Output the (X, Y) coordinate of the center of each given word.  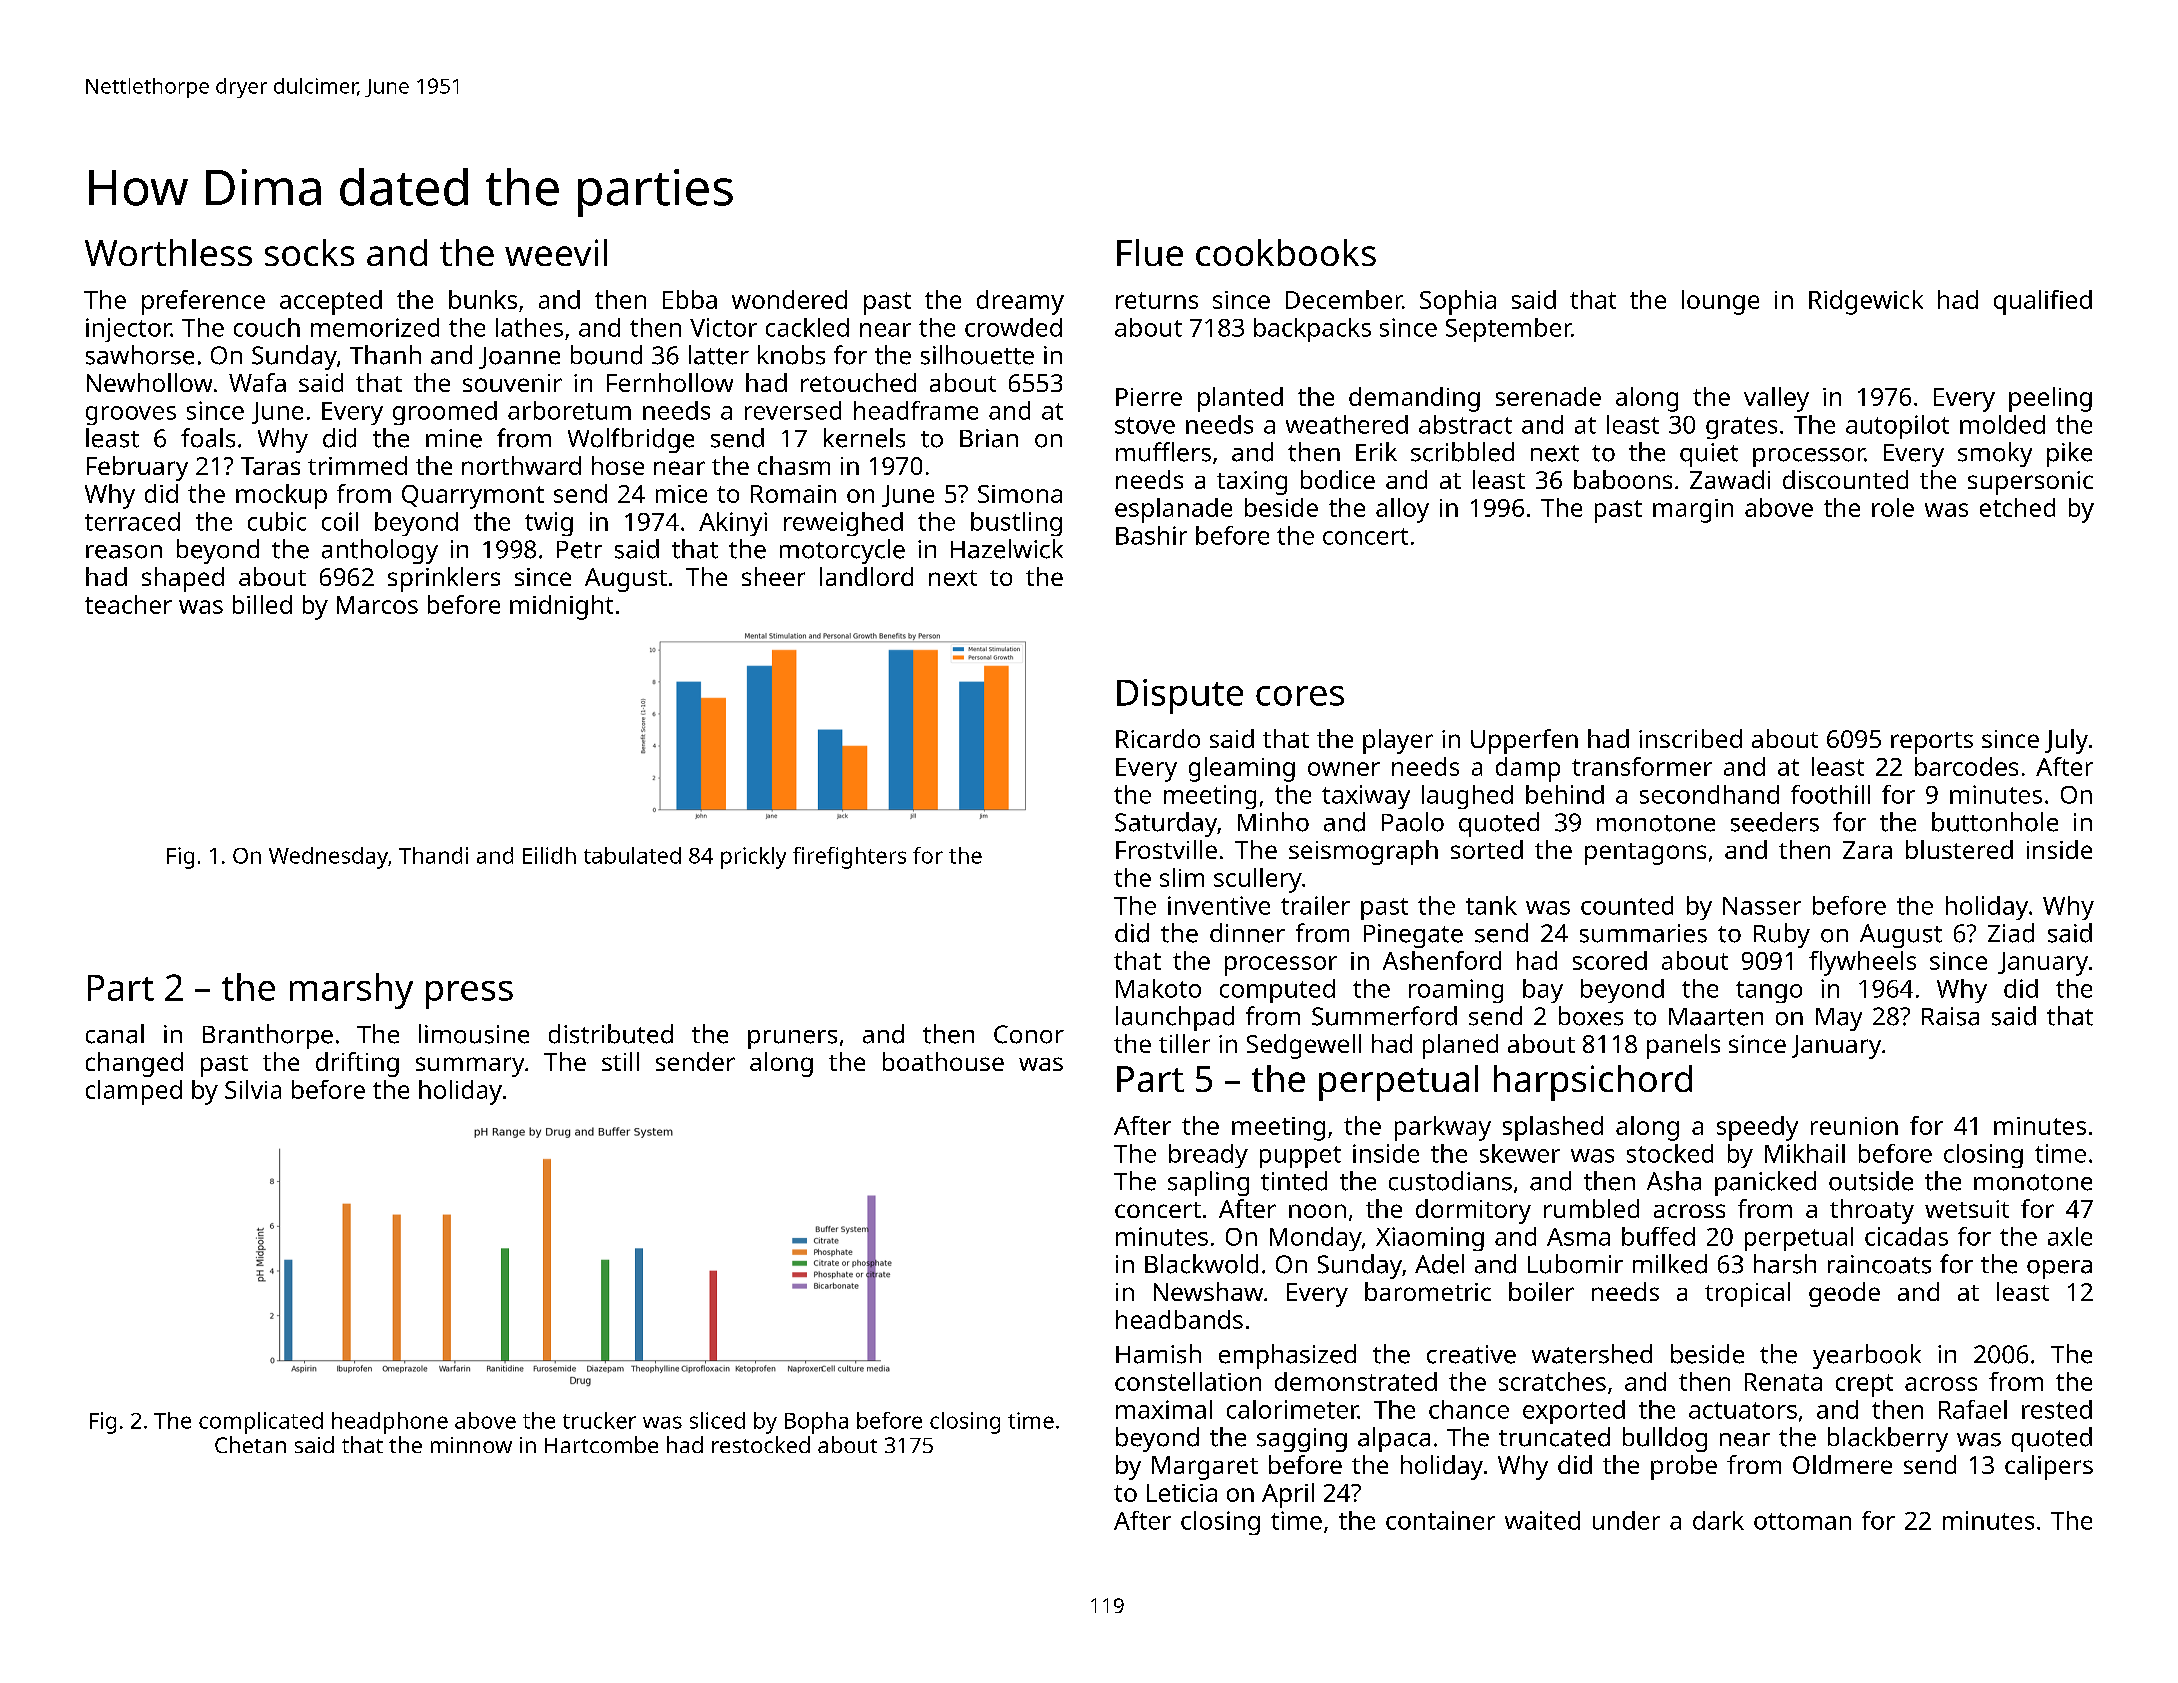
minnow (471, 1445)
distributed (611, 1034)
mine (454, 438)
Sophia (1458, 302)
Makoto (1158, 988)
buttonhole (1995, 822)
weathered (1347, 424)
